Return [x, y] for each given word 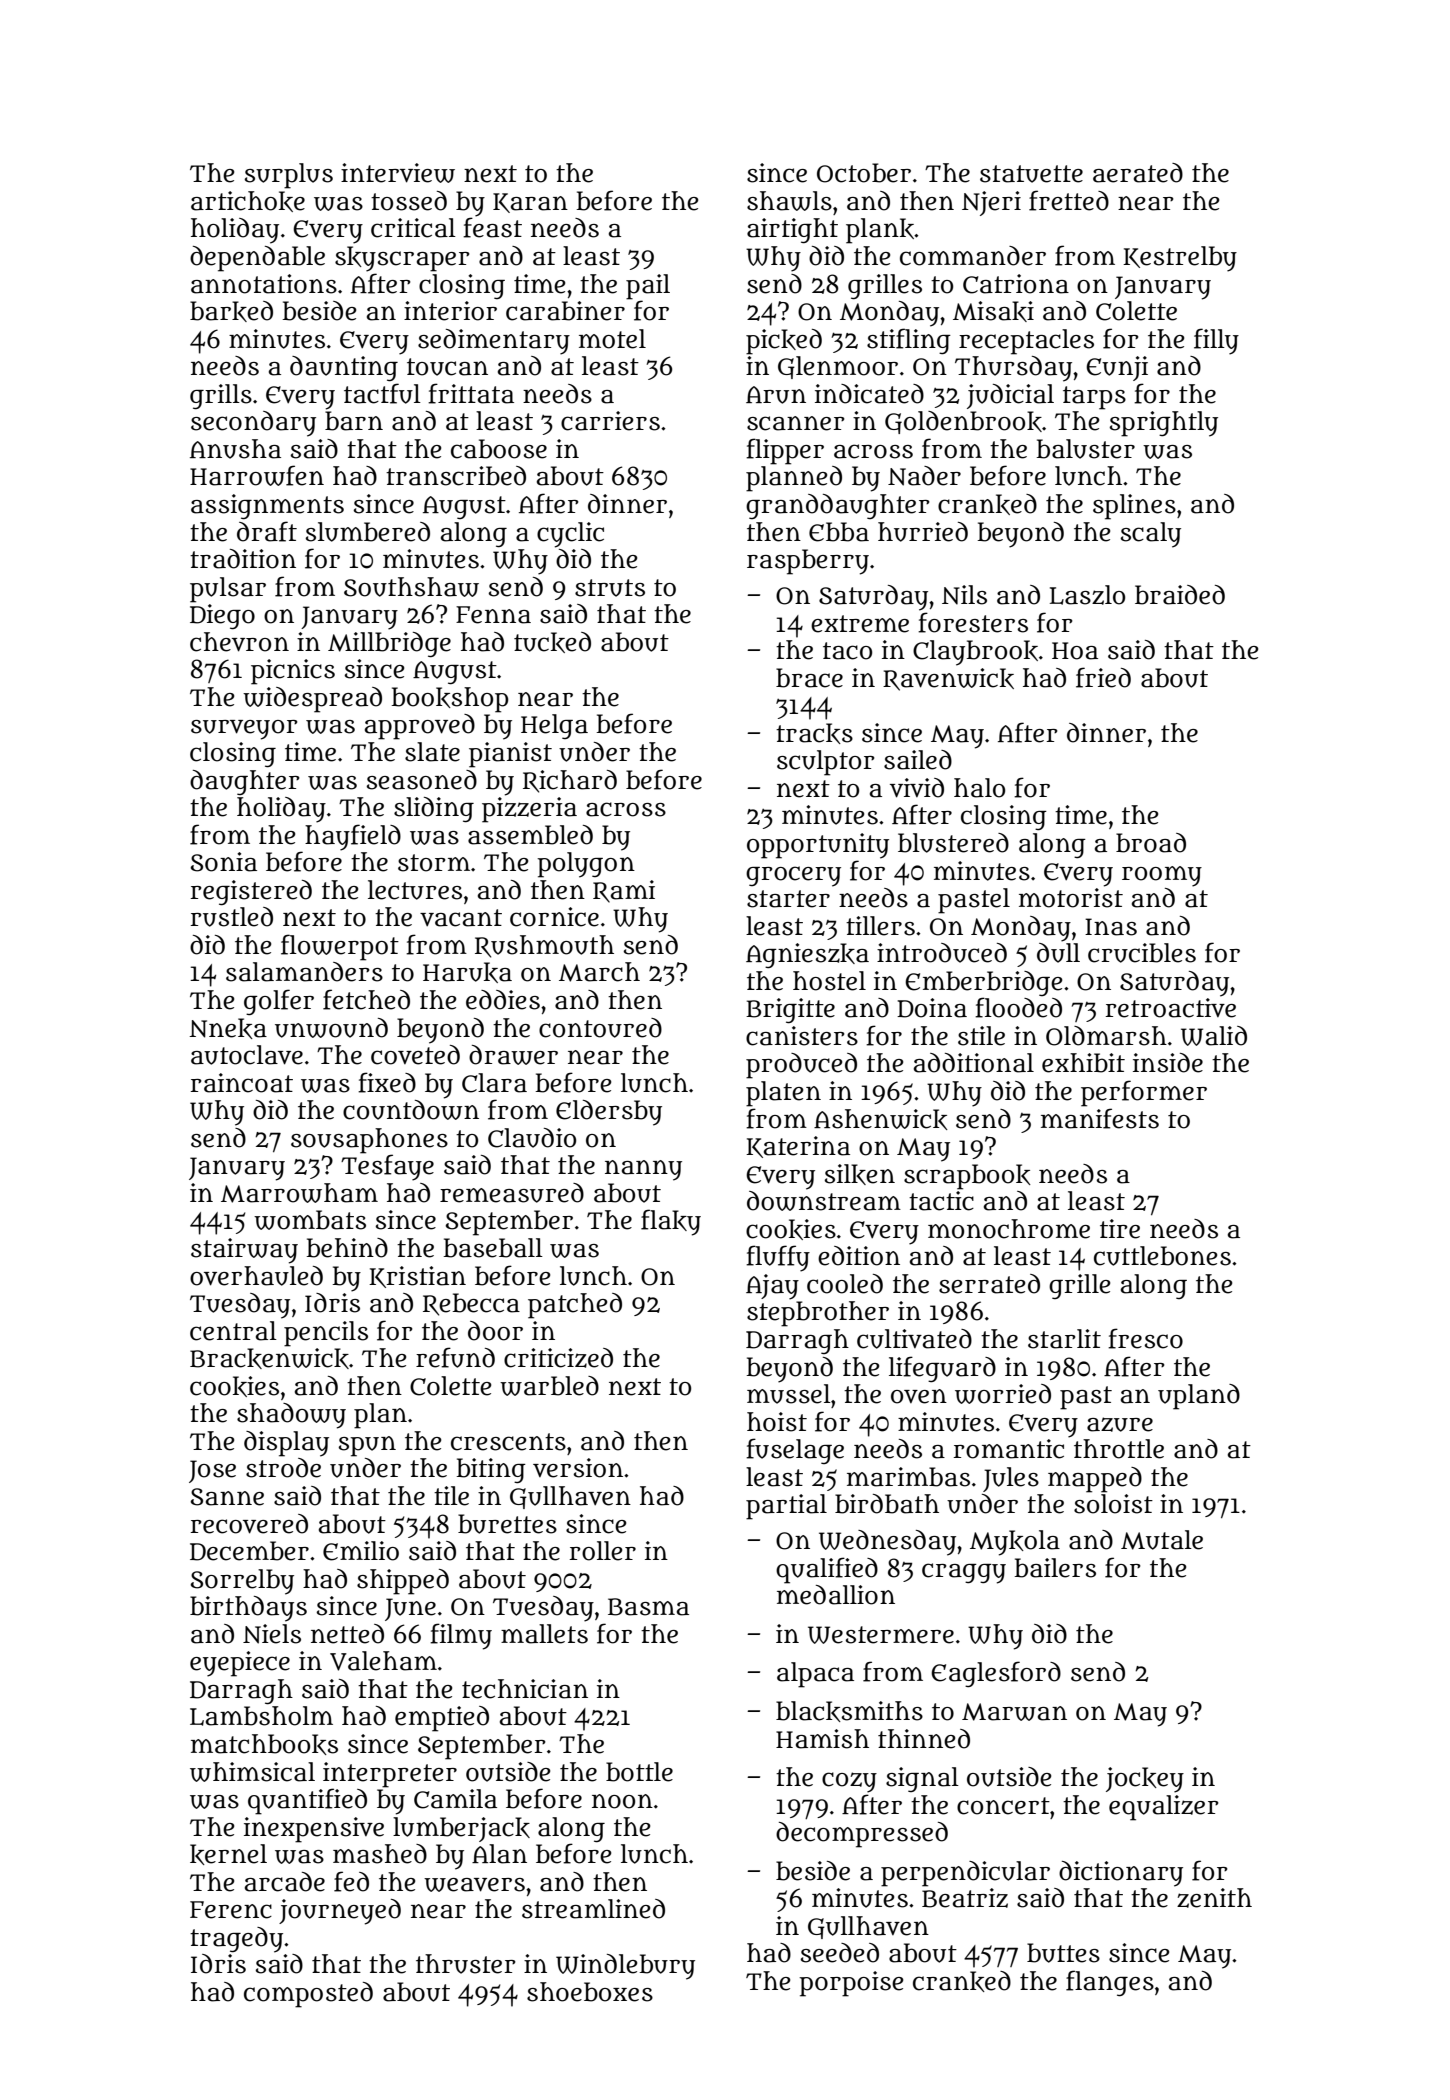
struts [610, 588]
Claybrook [975, 653]
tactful [382, 393]
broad [1151, 843]
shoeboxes [590, 1992]
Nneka [228, 1028]
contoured [600, 1028]
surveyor [244, 730]
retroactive [1171, 1008]
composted [308, 1995]
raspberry [808, 562]
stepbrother [818, 1314]
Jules [1011, 1479]
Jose [212, 1471]
